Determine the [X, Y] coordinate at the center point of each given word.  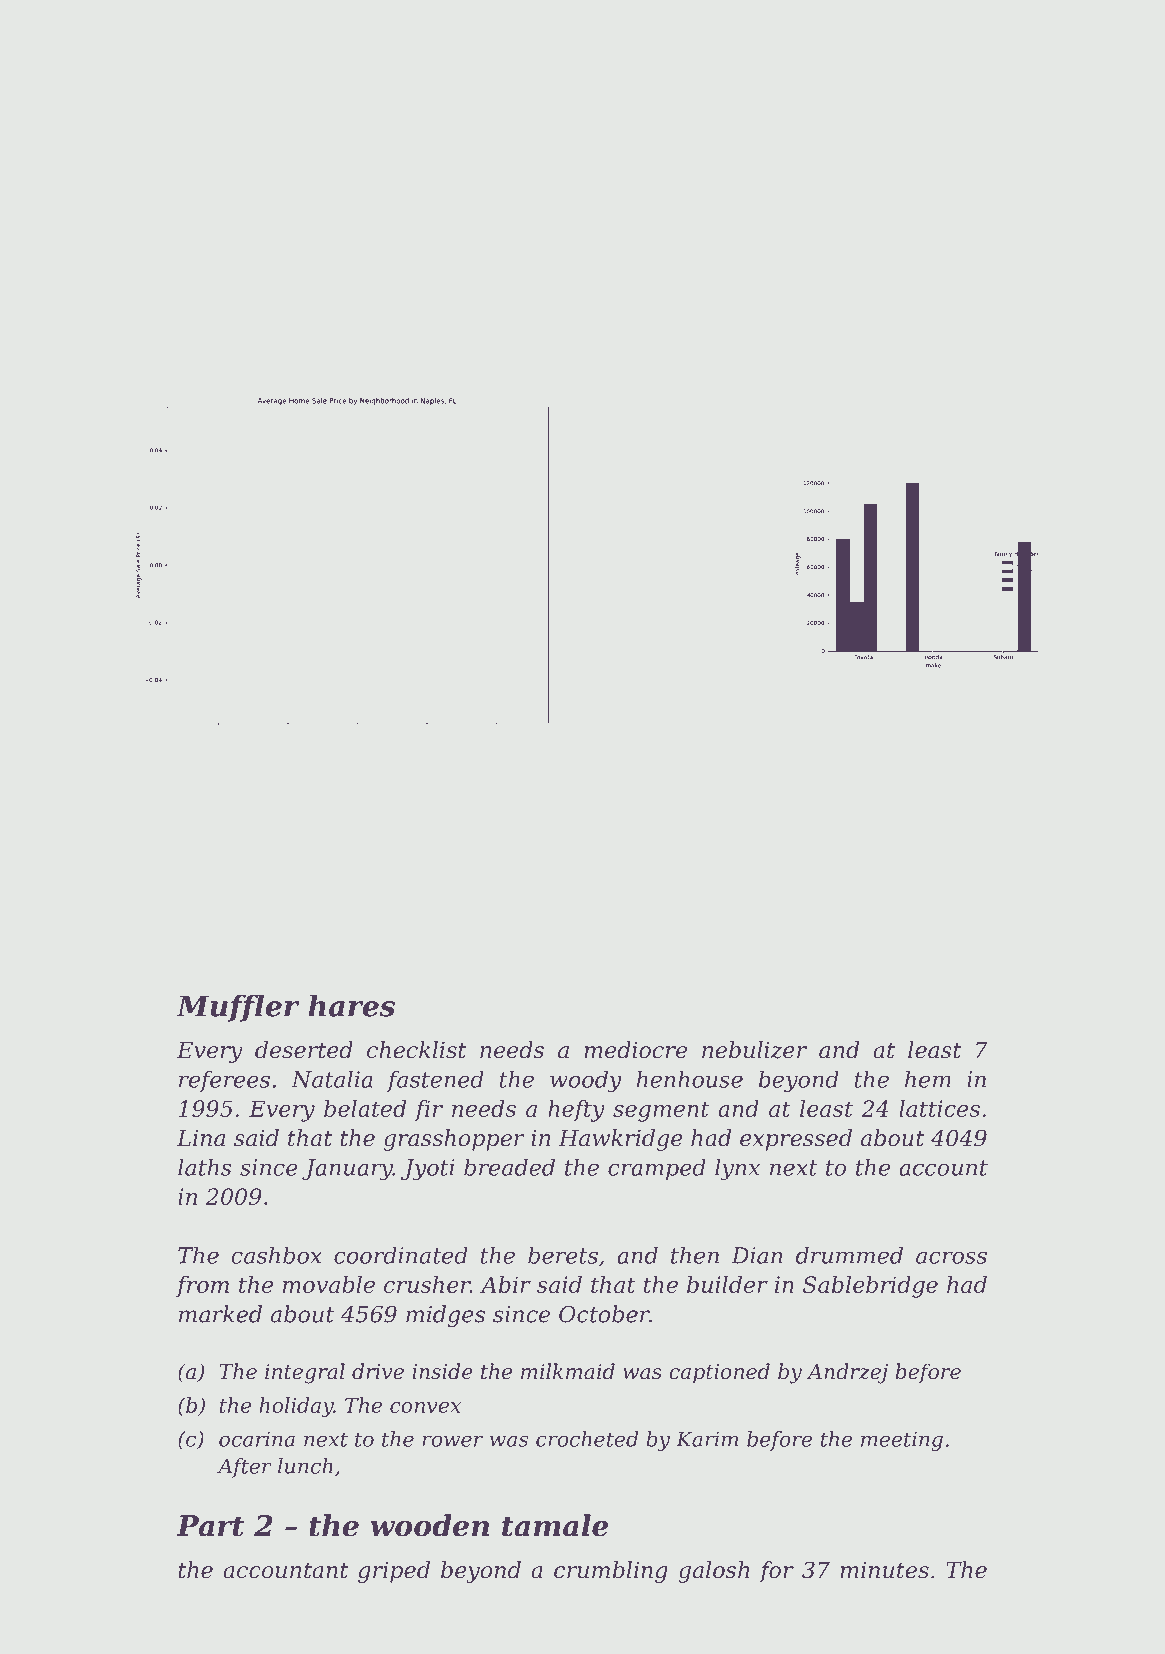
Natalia [332, 1079]
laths [204, 1167]
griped [394, 1572]
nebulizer [754, 1050]
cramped [657, 1169]
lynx [737, 1169]
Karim [707, 1439]
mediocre [635, 1050]
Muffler [238, 1008]
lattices [939, 1108]
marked [220, 1314]
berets [563, 1255]
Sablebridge [870, 1287]
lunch [305, 1466]
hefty [576, 1111]
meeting [902, 1441]
